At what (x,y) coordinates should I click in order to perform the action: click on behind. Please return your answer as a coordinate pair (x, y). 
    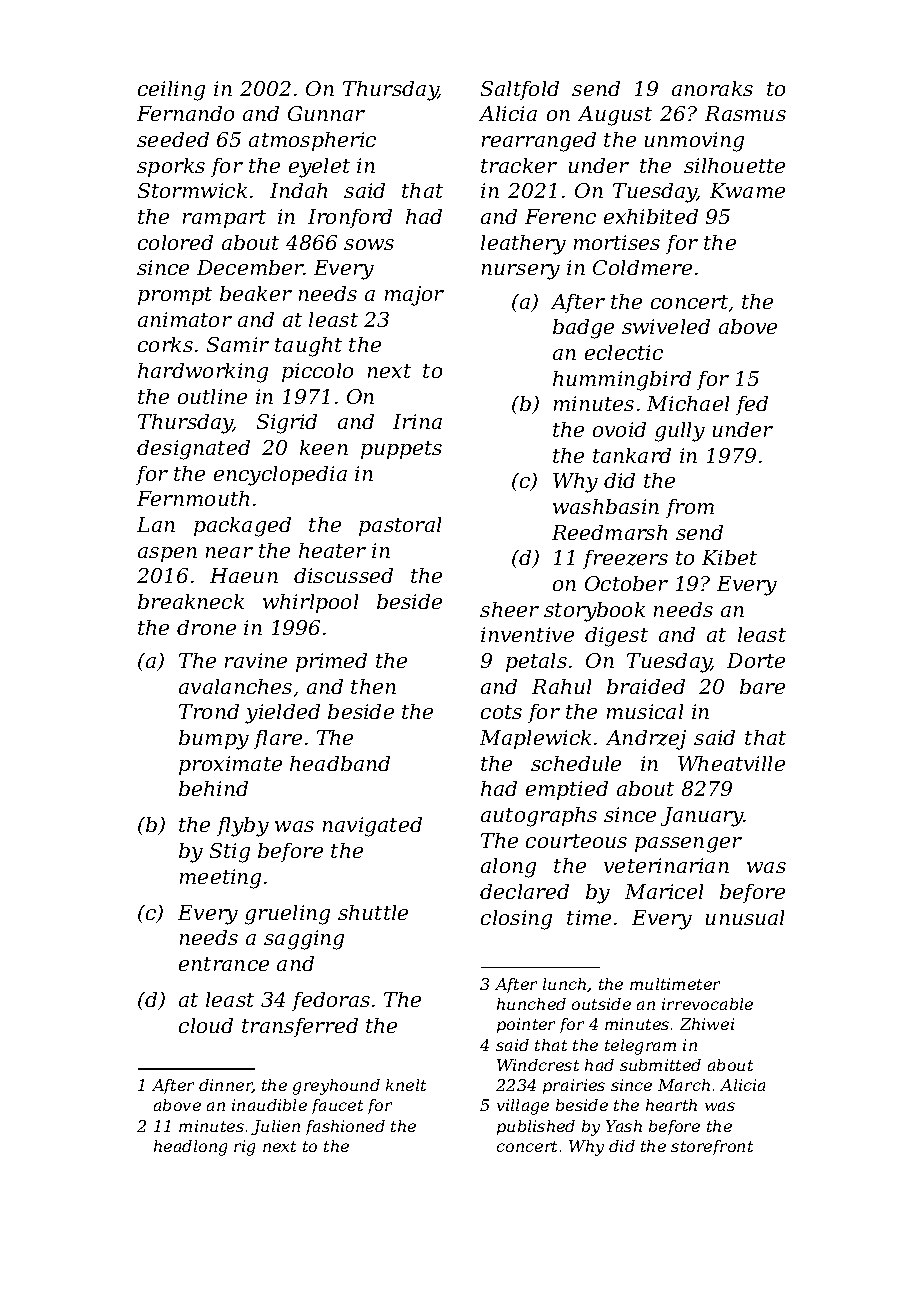
    Looking at the image, I should click on (213, 788).
